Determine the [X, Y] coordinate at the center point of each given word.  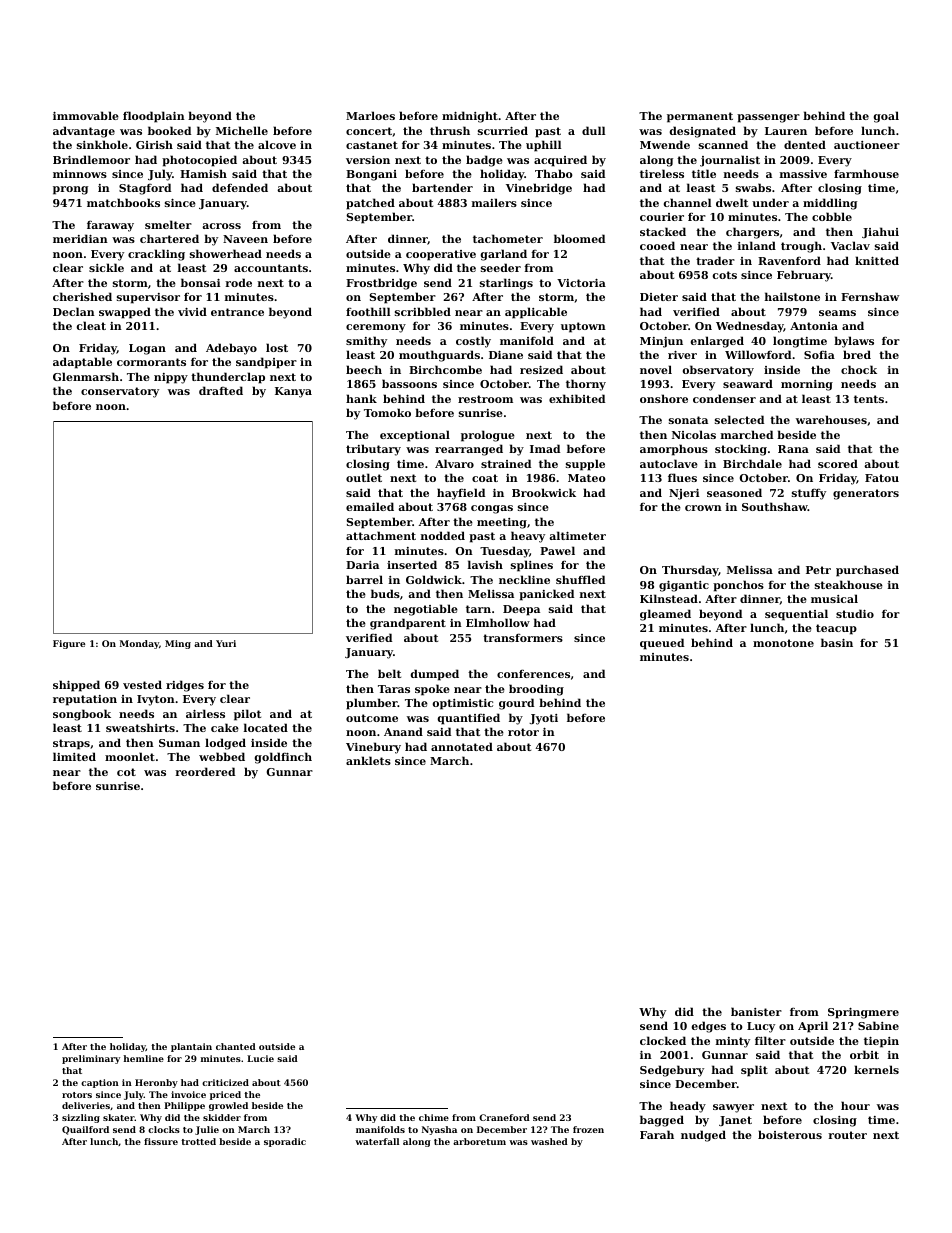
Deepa [521, 610]
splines [532, 566]
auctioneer [867, 145]
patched [370, 204]
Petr [818, 570]
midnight [470, 117]
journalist [730, 161]
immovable [86, 115]
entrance [237, 312]
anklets [368, 760]
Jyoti [543, 719]
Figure [69, 644]
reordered [205, 771]
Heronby [156, 1083]
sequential [796, 615]
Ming [178, 644]
